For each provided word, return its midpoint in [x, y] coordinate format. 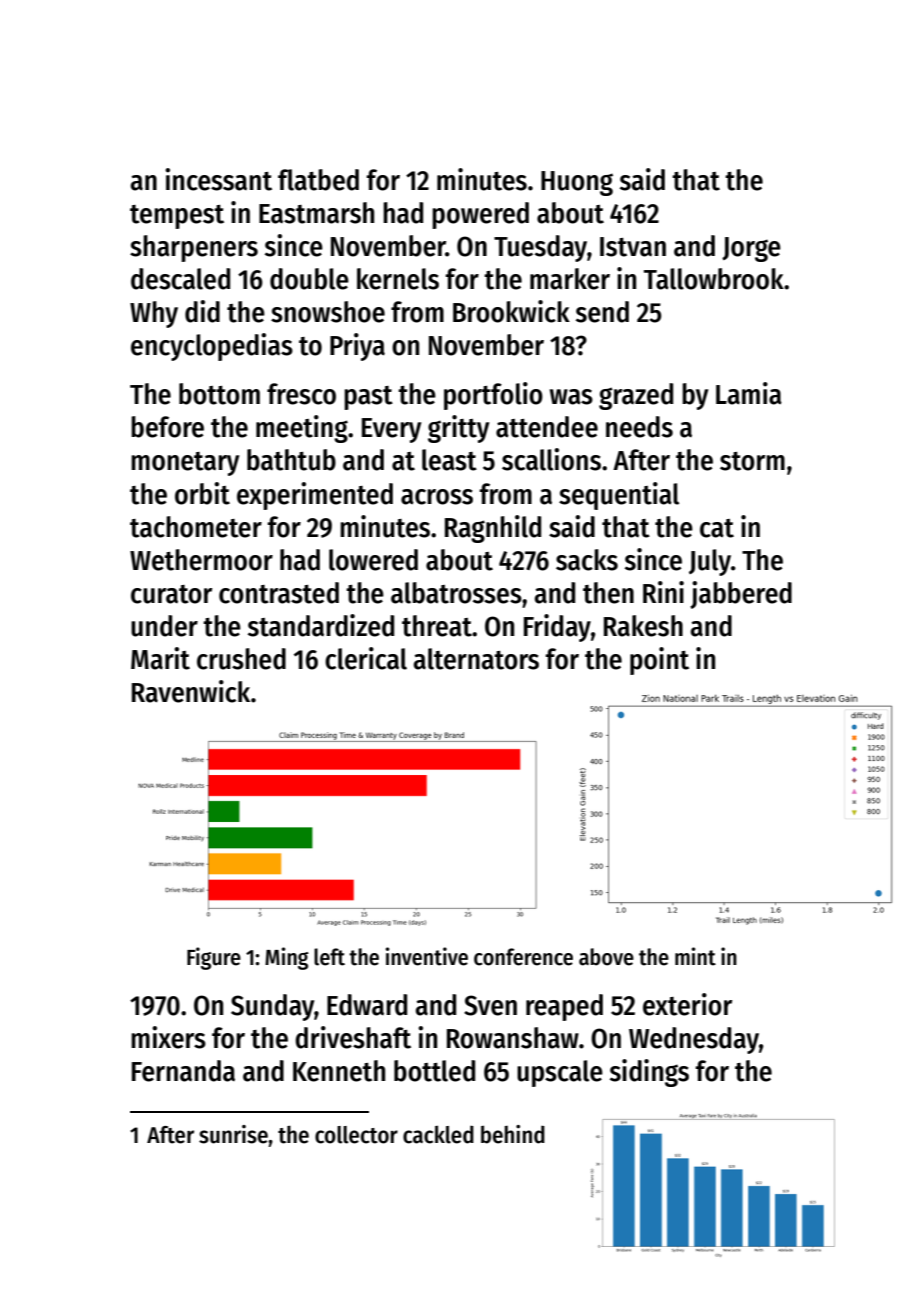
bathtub [291, 460]
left [329, 957]
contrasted [279, 593]
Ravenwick [191, 691]
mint [695, 956]
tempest [177, 217]
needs [639, 427]
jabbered [741, 595]
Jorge [751, 249]
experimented [315, 496]
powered [480, 215]
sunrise [233, 1134]
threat [437, 626]
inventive [427, 956]
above [606, 957]
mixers [168, 1037]
